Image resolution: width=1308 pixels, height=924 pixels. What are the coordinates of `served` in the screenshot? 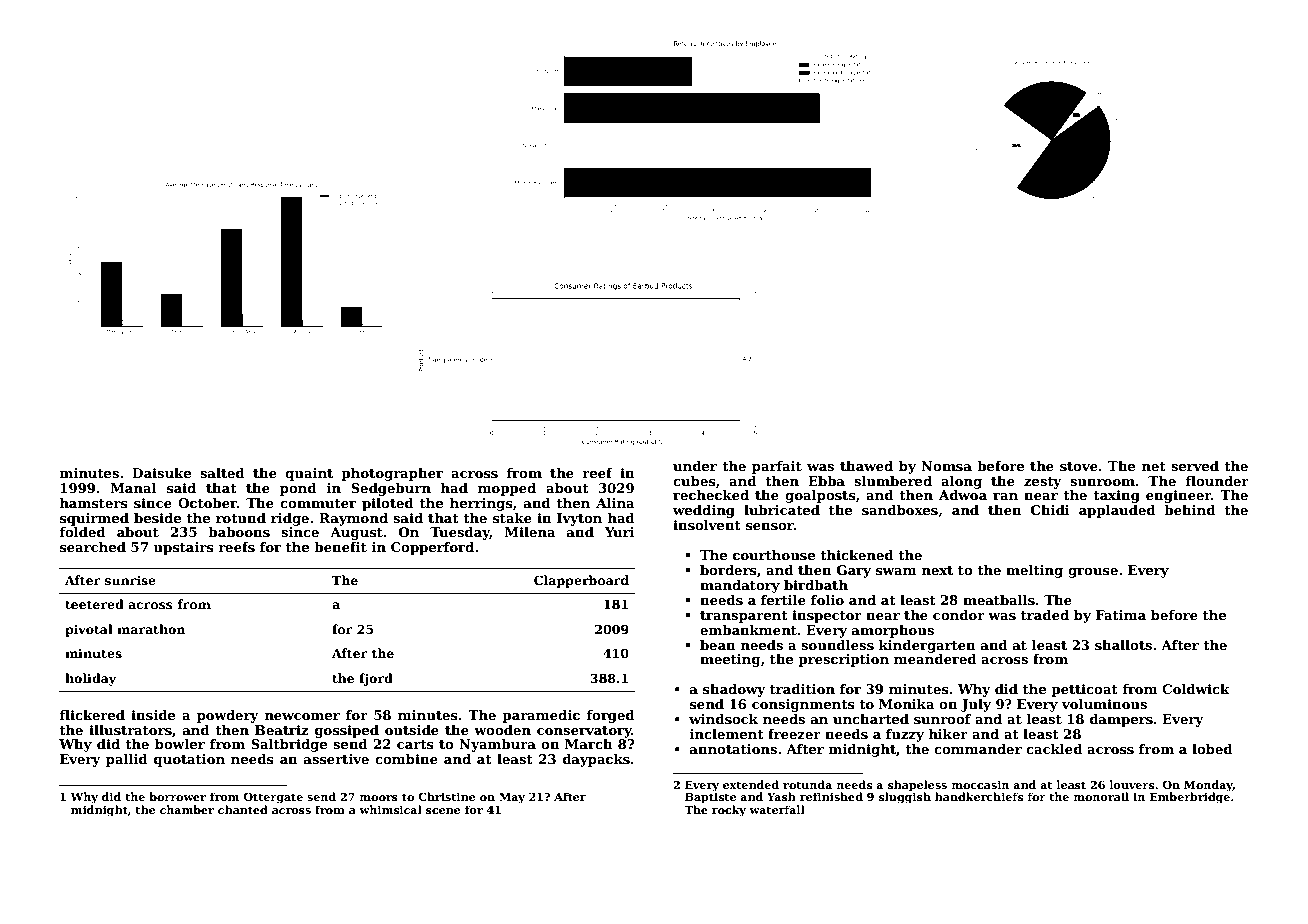 It's located at (1195, 466).
